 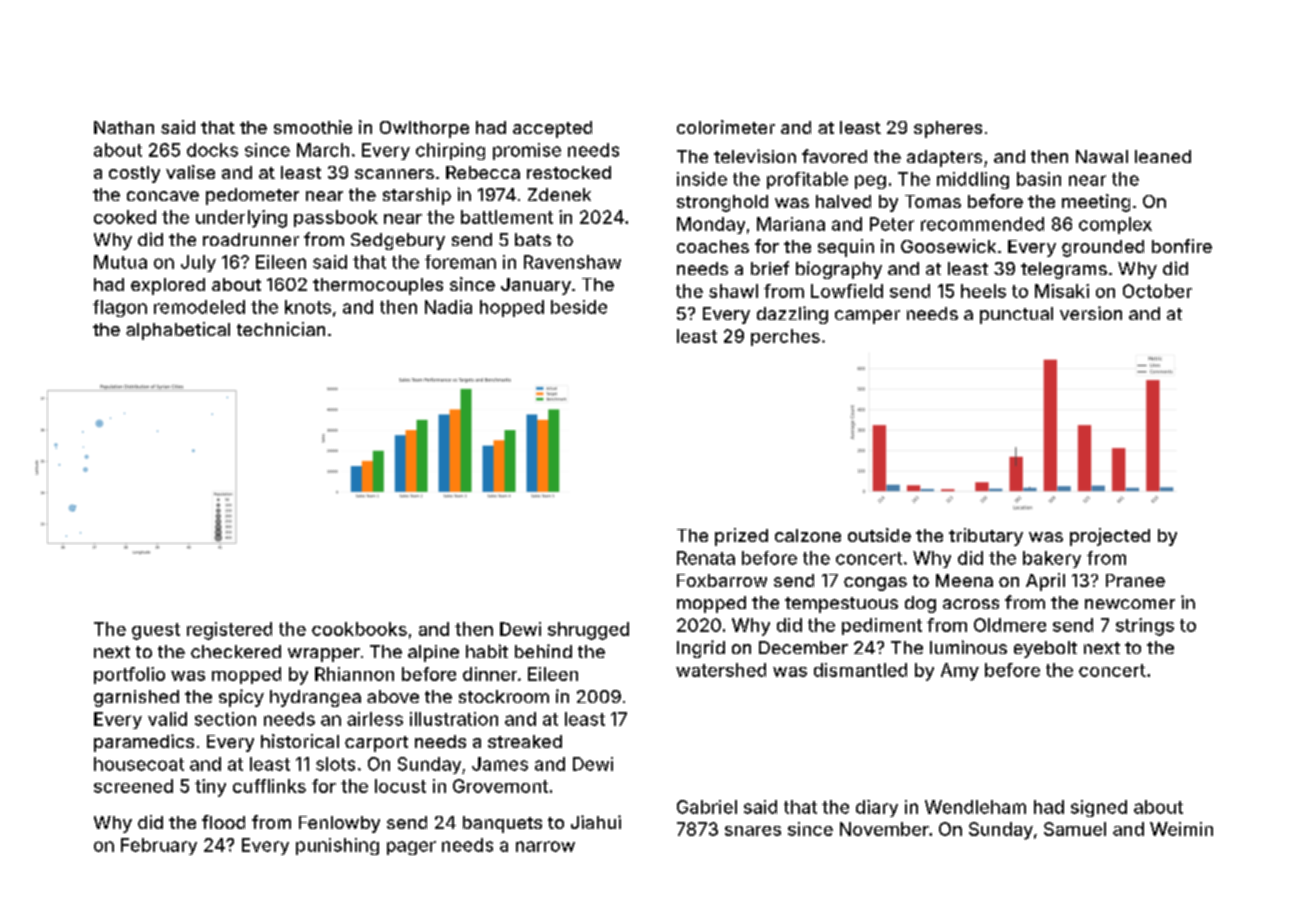 I want to click on technician, so click(x=281, y=329).
